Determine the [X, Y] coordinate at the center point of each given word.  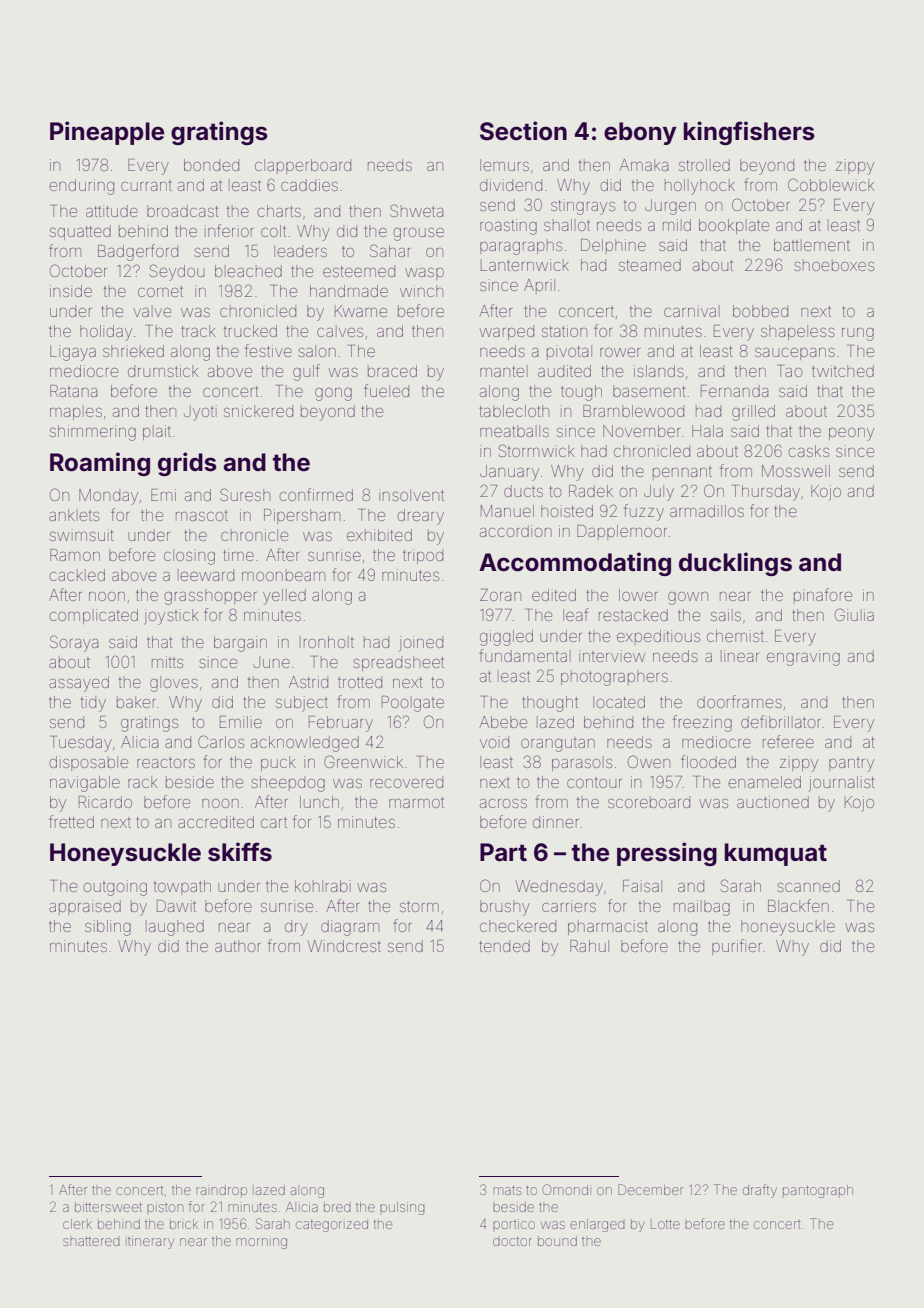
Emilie [241, 722]
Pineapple [107, 133]
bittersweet [108, 1207]
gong [333, 394]
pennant [682, 473]
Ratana [74, 391]
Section [523, 131]
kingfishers [749, 133]
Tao [790, 371]
